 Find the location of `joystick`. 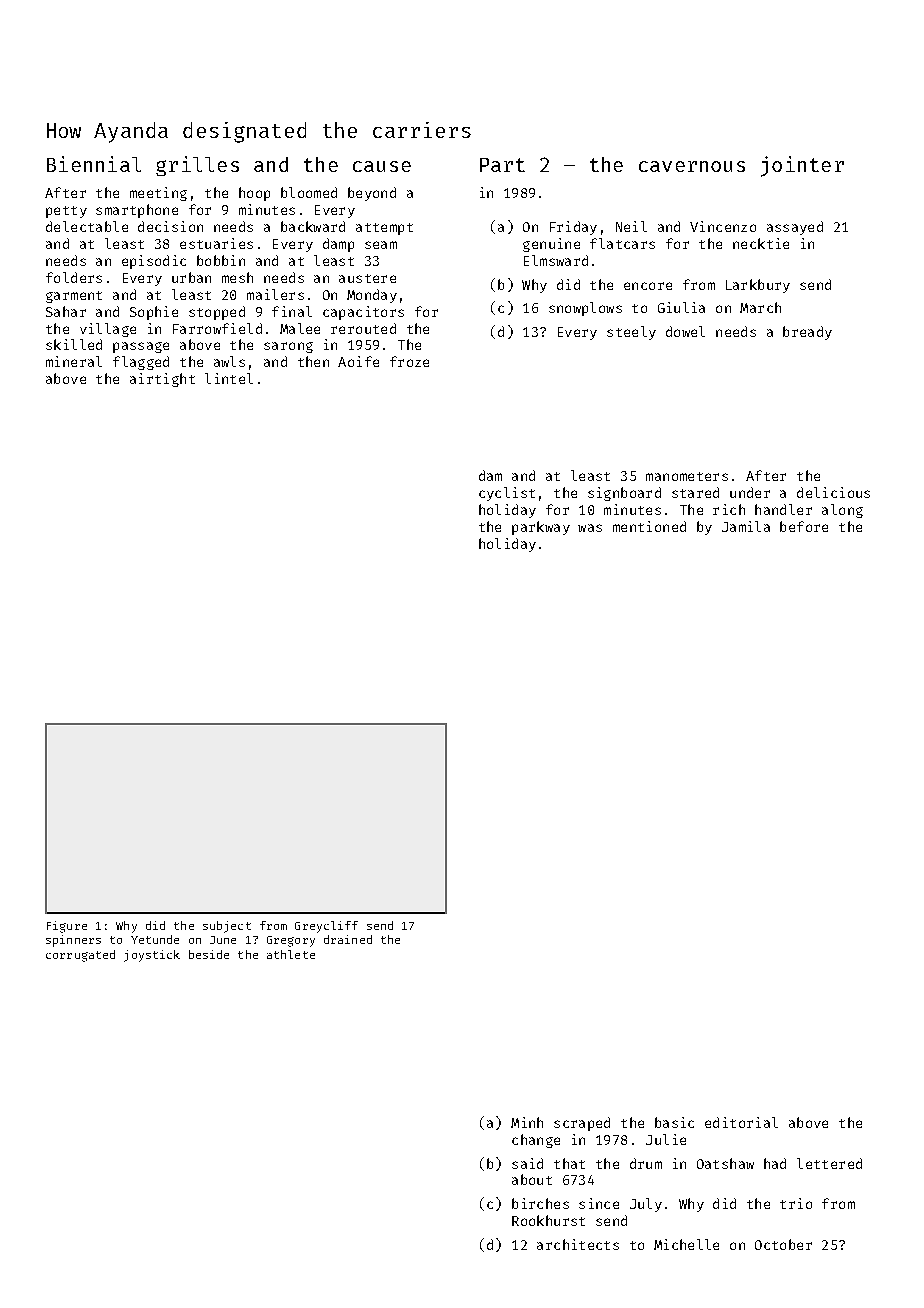

joystick is located at coordinates (152, 956).
